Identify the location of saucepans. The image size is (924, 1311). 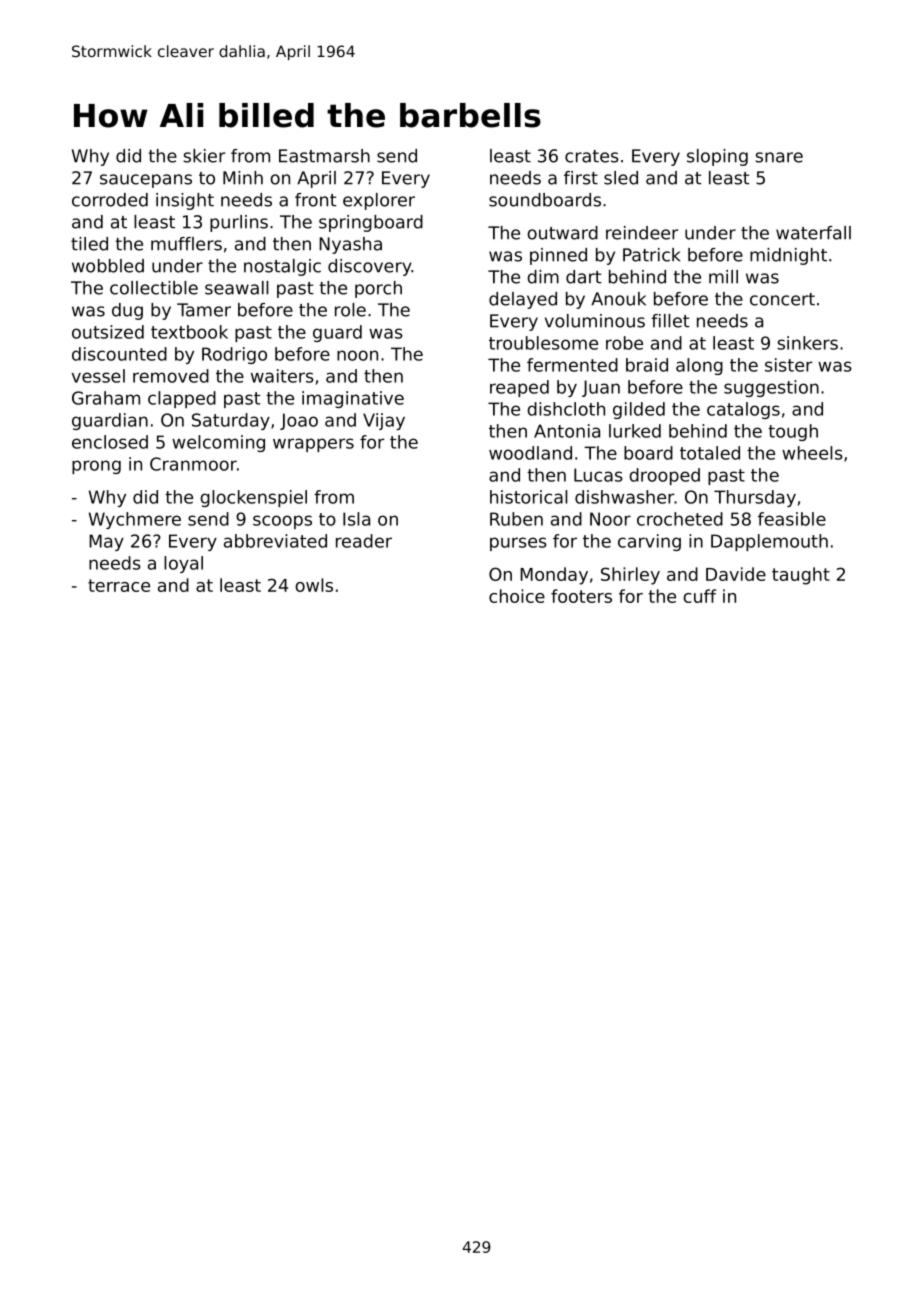
(146, 181).
